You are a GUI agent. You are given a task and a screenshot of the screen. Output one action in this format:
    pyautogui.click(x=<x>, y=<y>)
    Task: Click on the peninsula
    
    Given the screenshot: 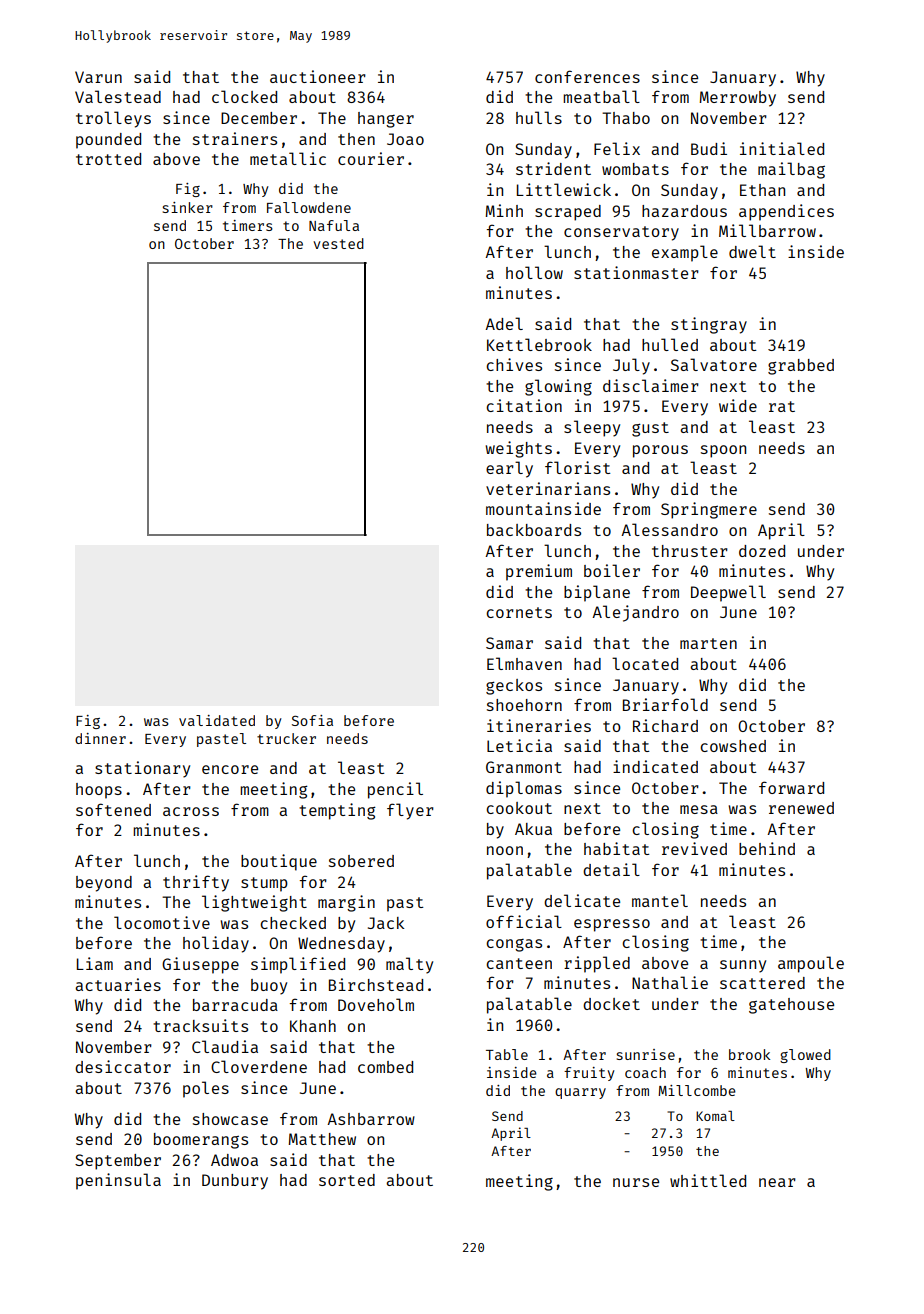 What is the action you would take?
    pyautogui.click(x=118, y=1181)
